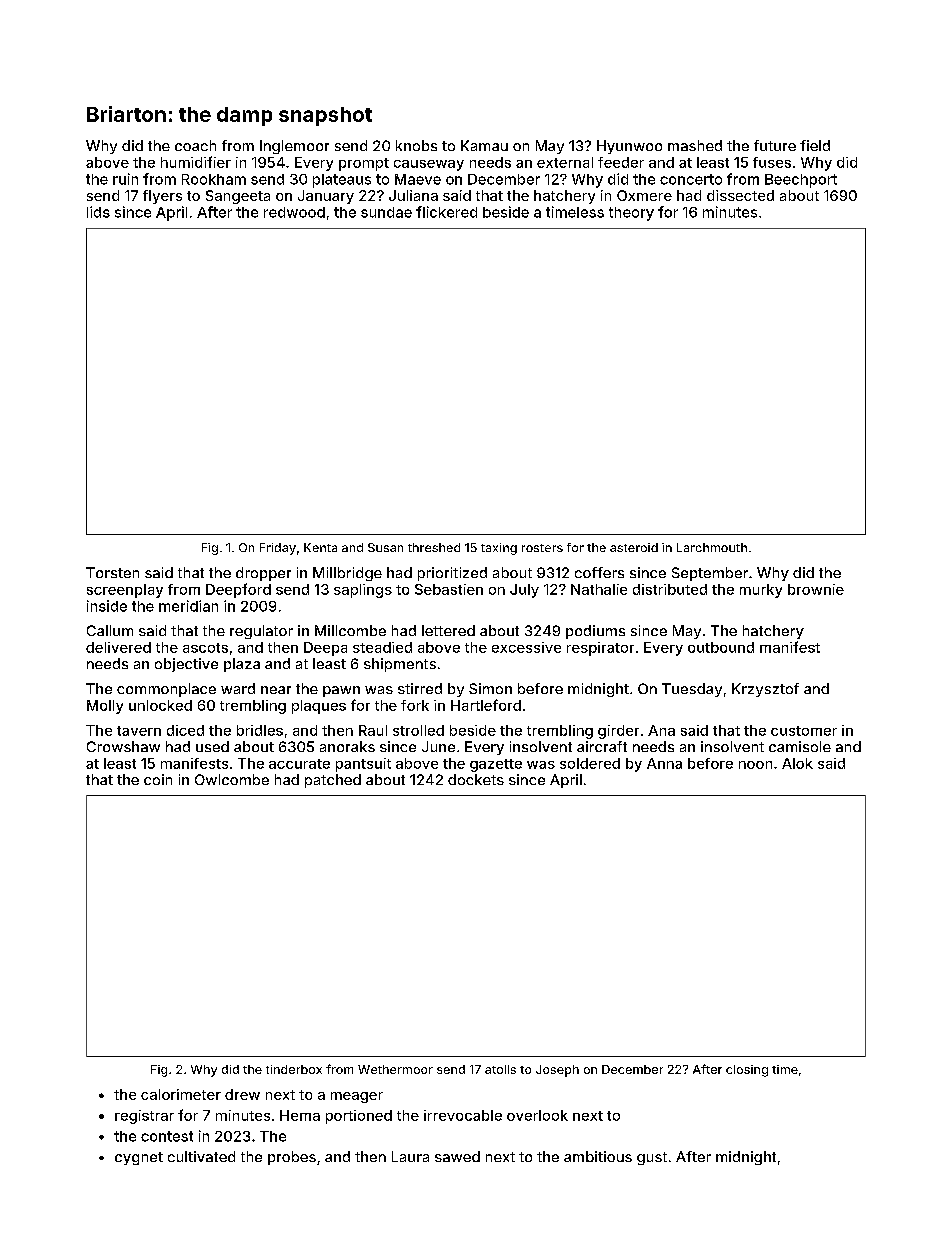 Image resolution: width=952 pixels, height=1233 pixels. Describe the element at coordinates (801, 181) in the screenshot. I see `Beechport` at that location.
